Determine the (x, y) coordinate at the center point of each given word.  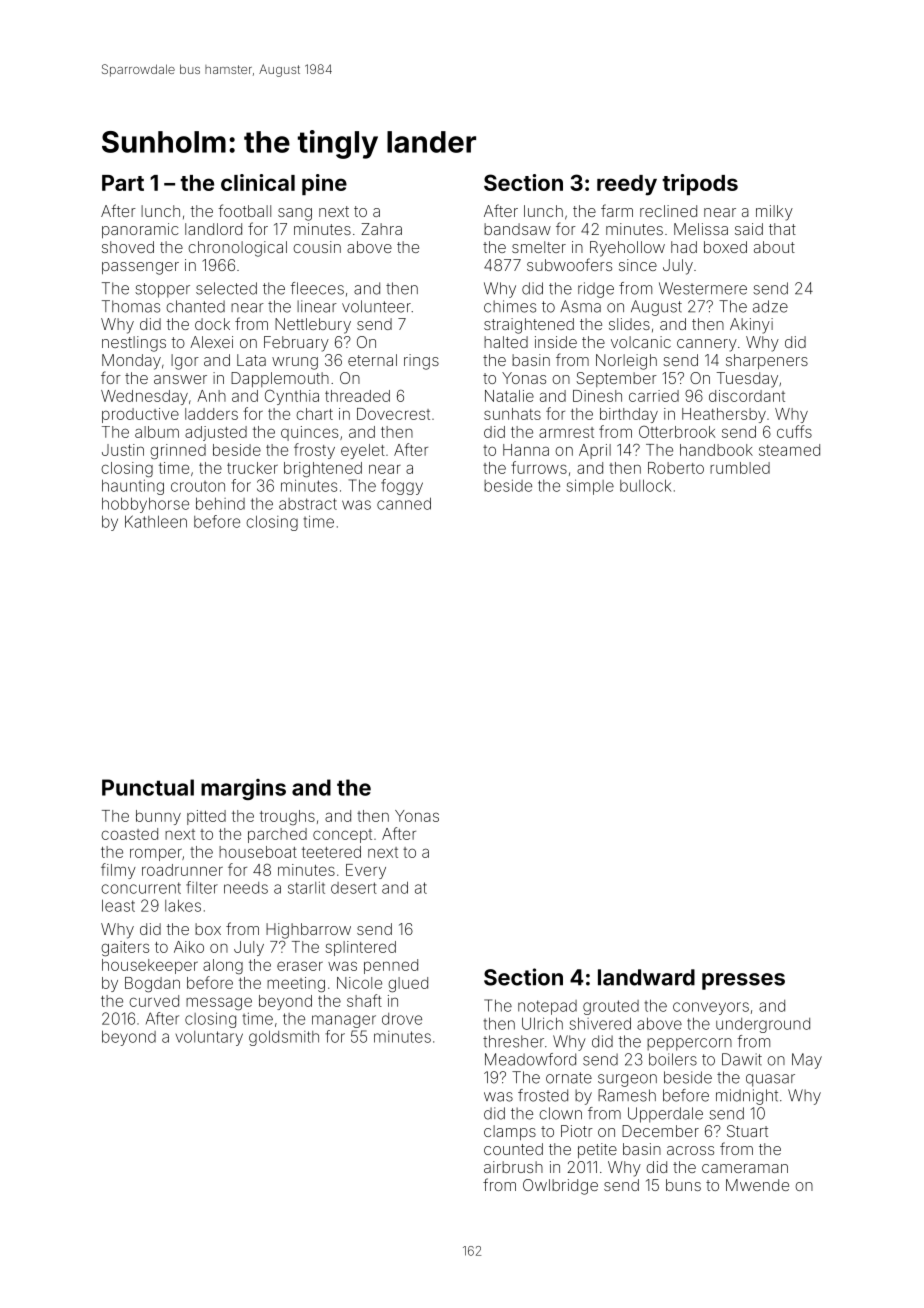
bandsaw (517, 229)
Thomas (131, 306)
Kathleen (156, 521)
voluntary (209, 1038)
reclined (668, 211)
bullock (645, 485)
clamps (510, 1132)
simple (590, 487)
